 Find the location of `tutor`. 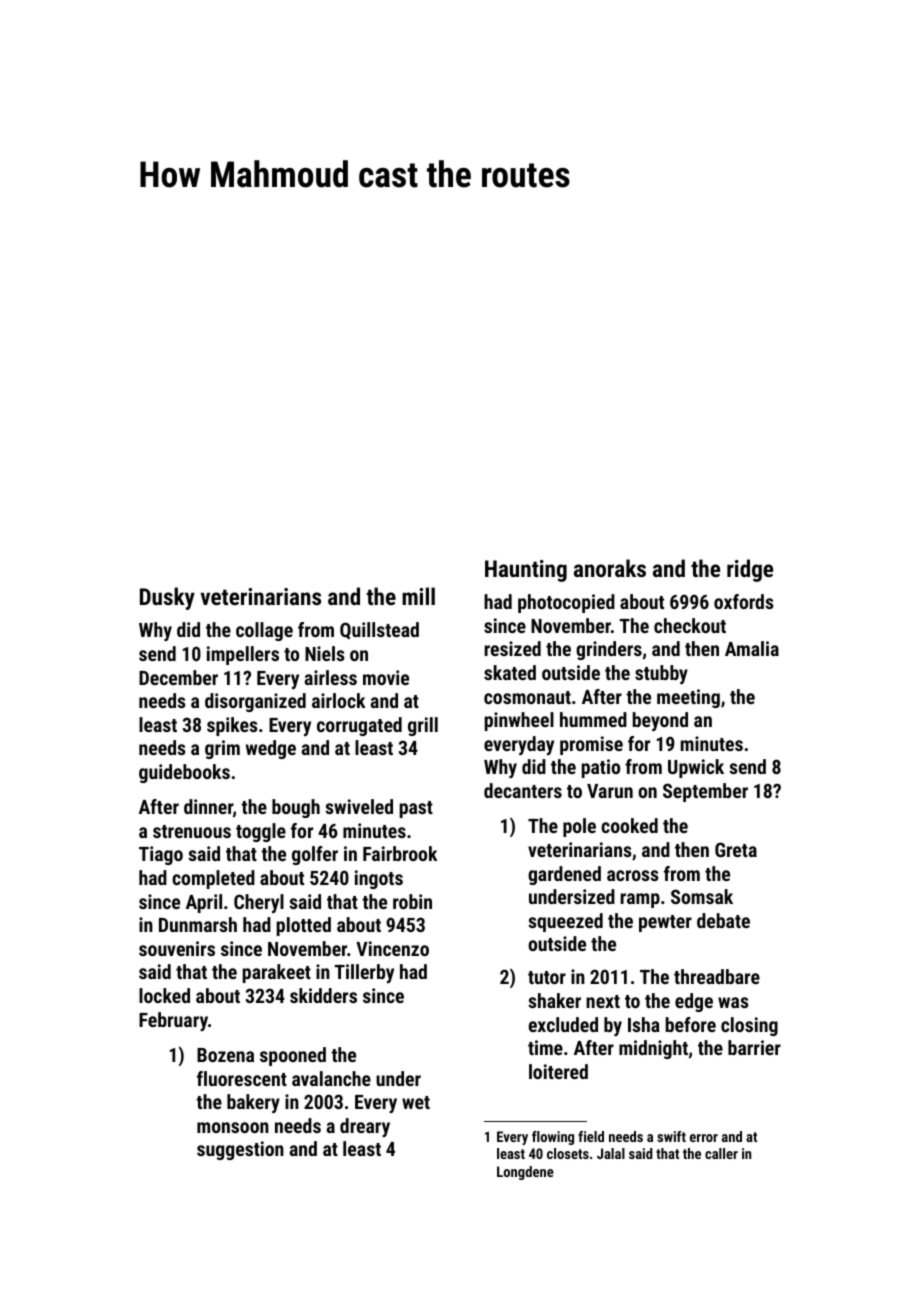

tutor is located at coordinates (547, 977).
